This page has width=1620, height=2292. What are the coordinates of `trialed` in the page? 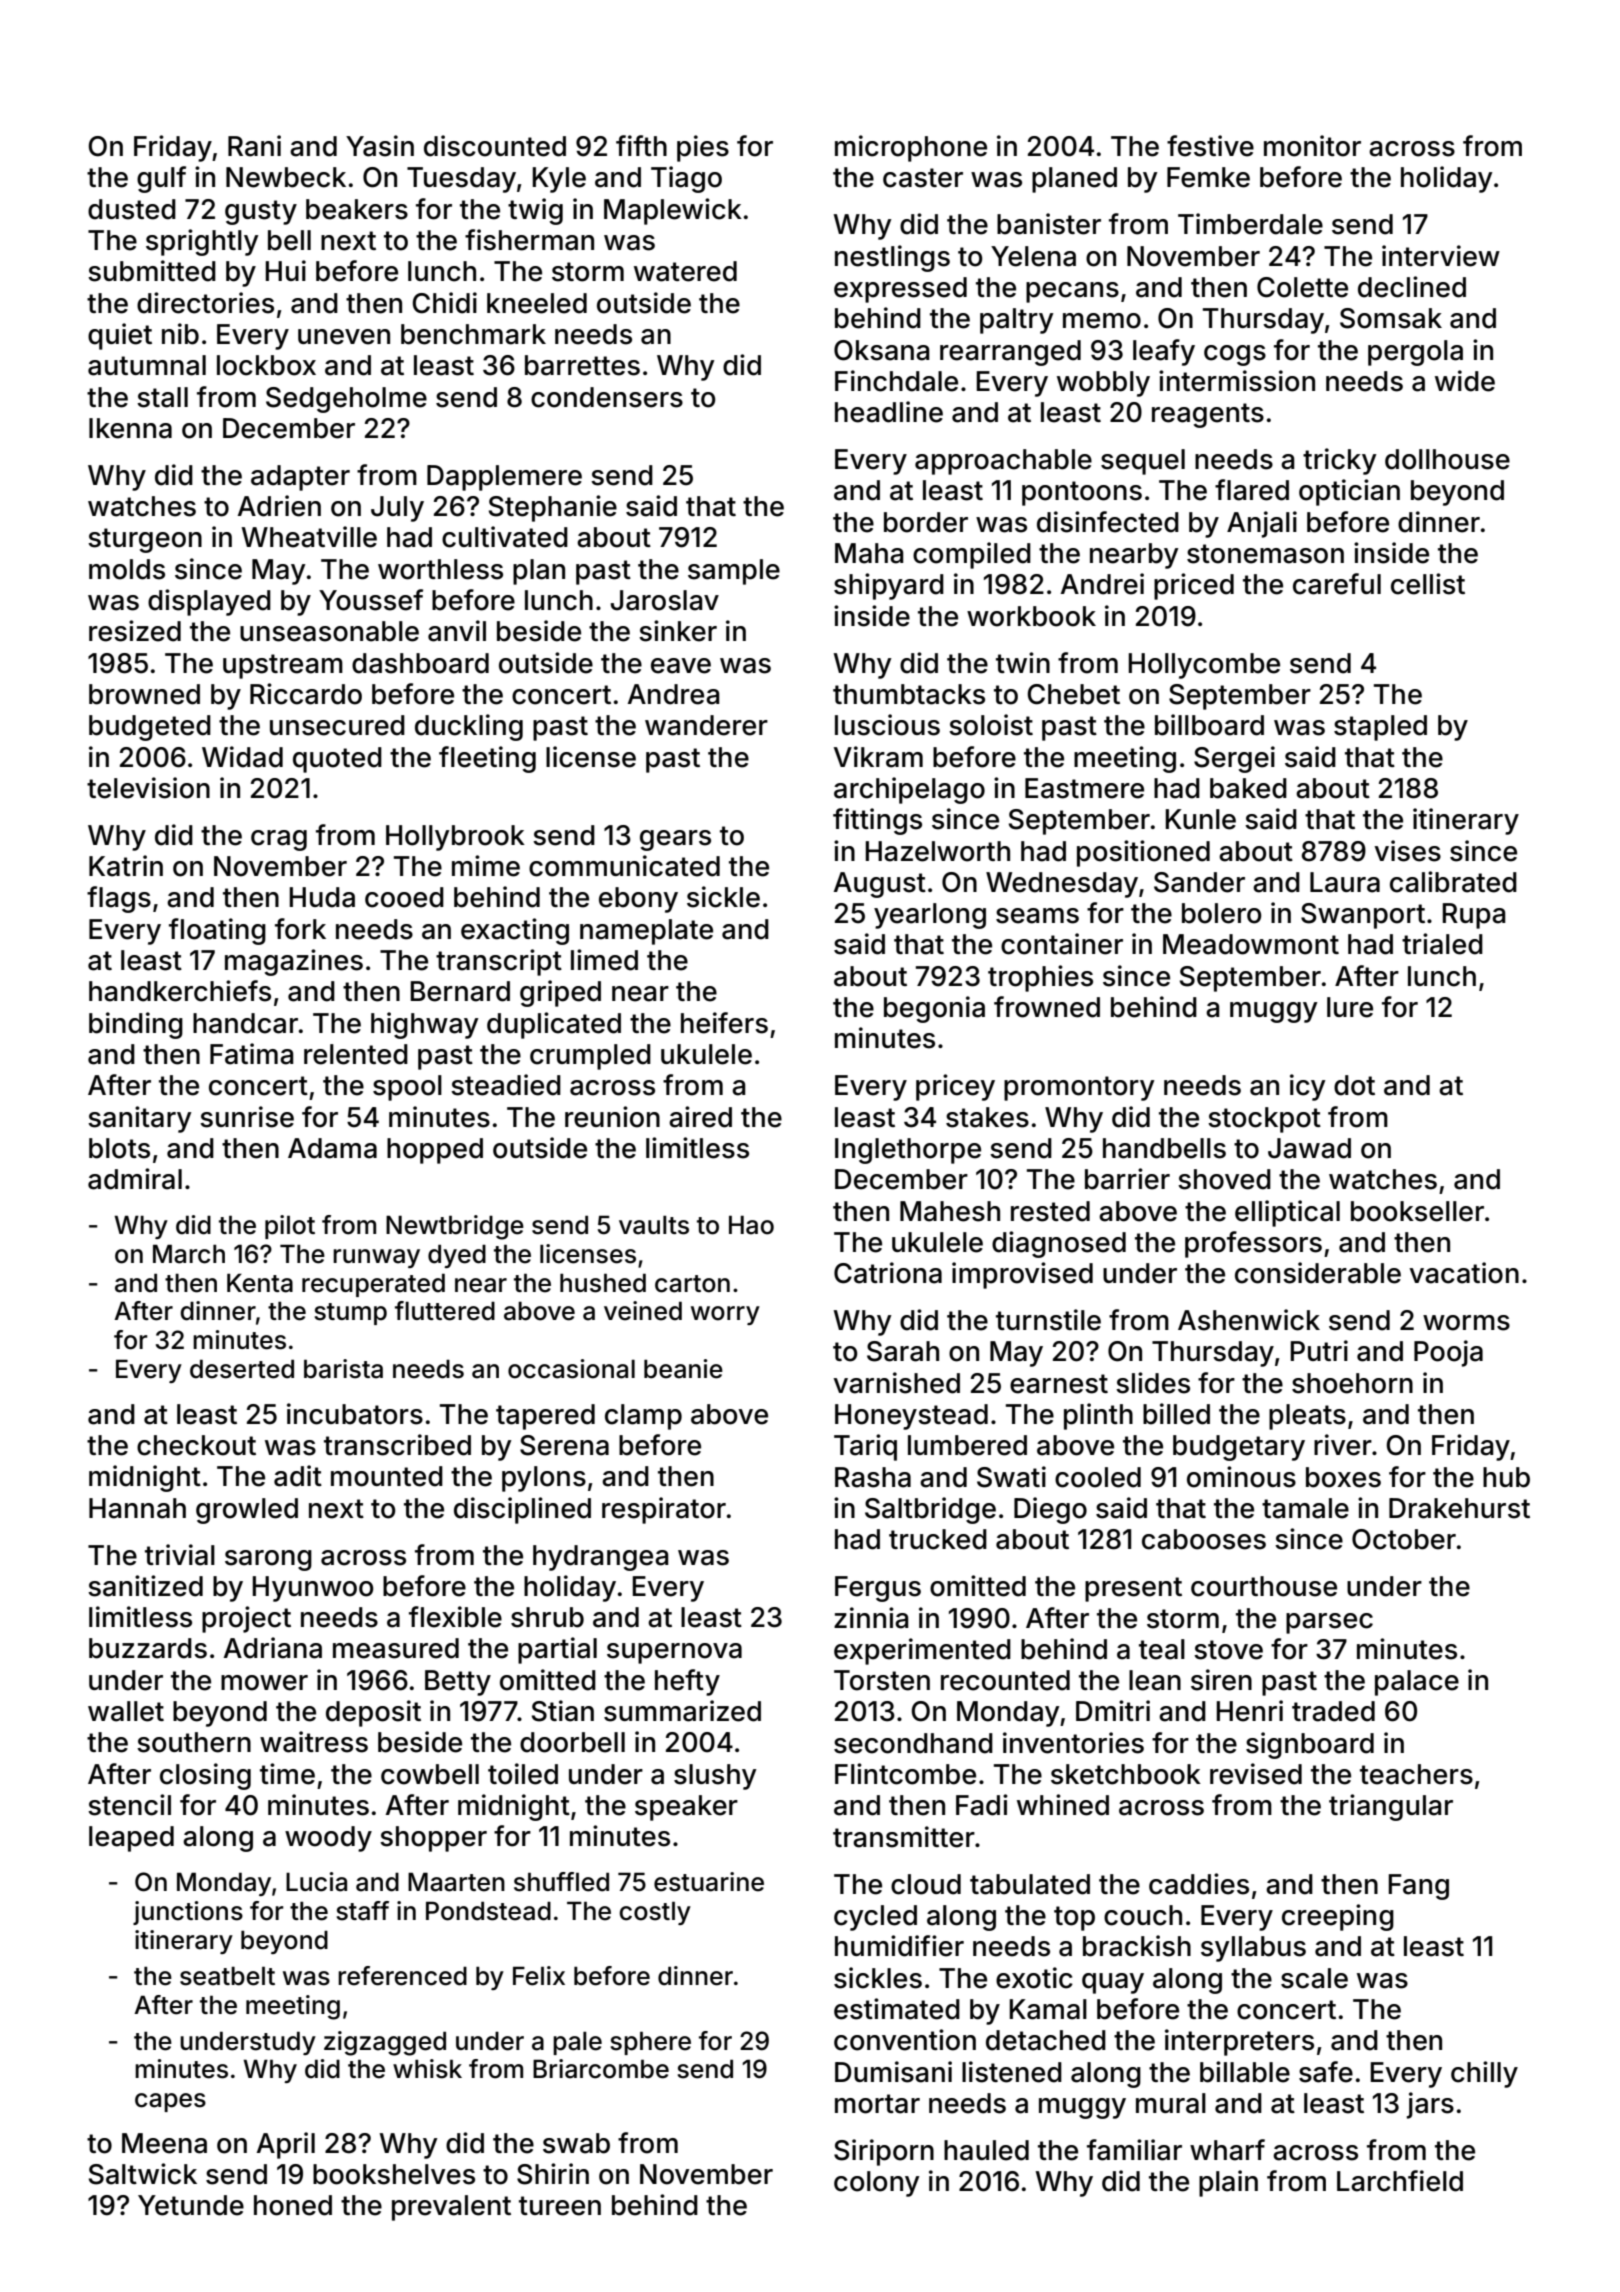 It's located at (1442, 944).
